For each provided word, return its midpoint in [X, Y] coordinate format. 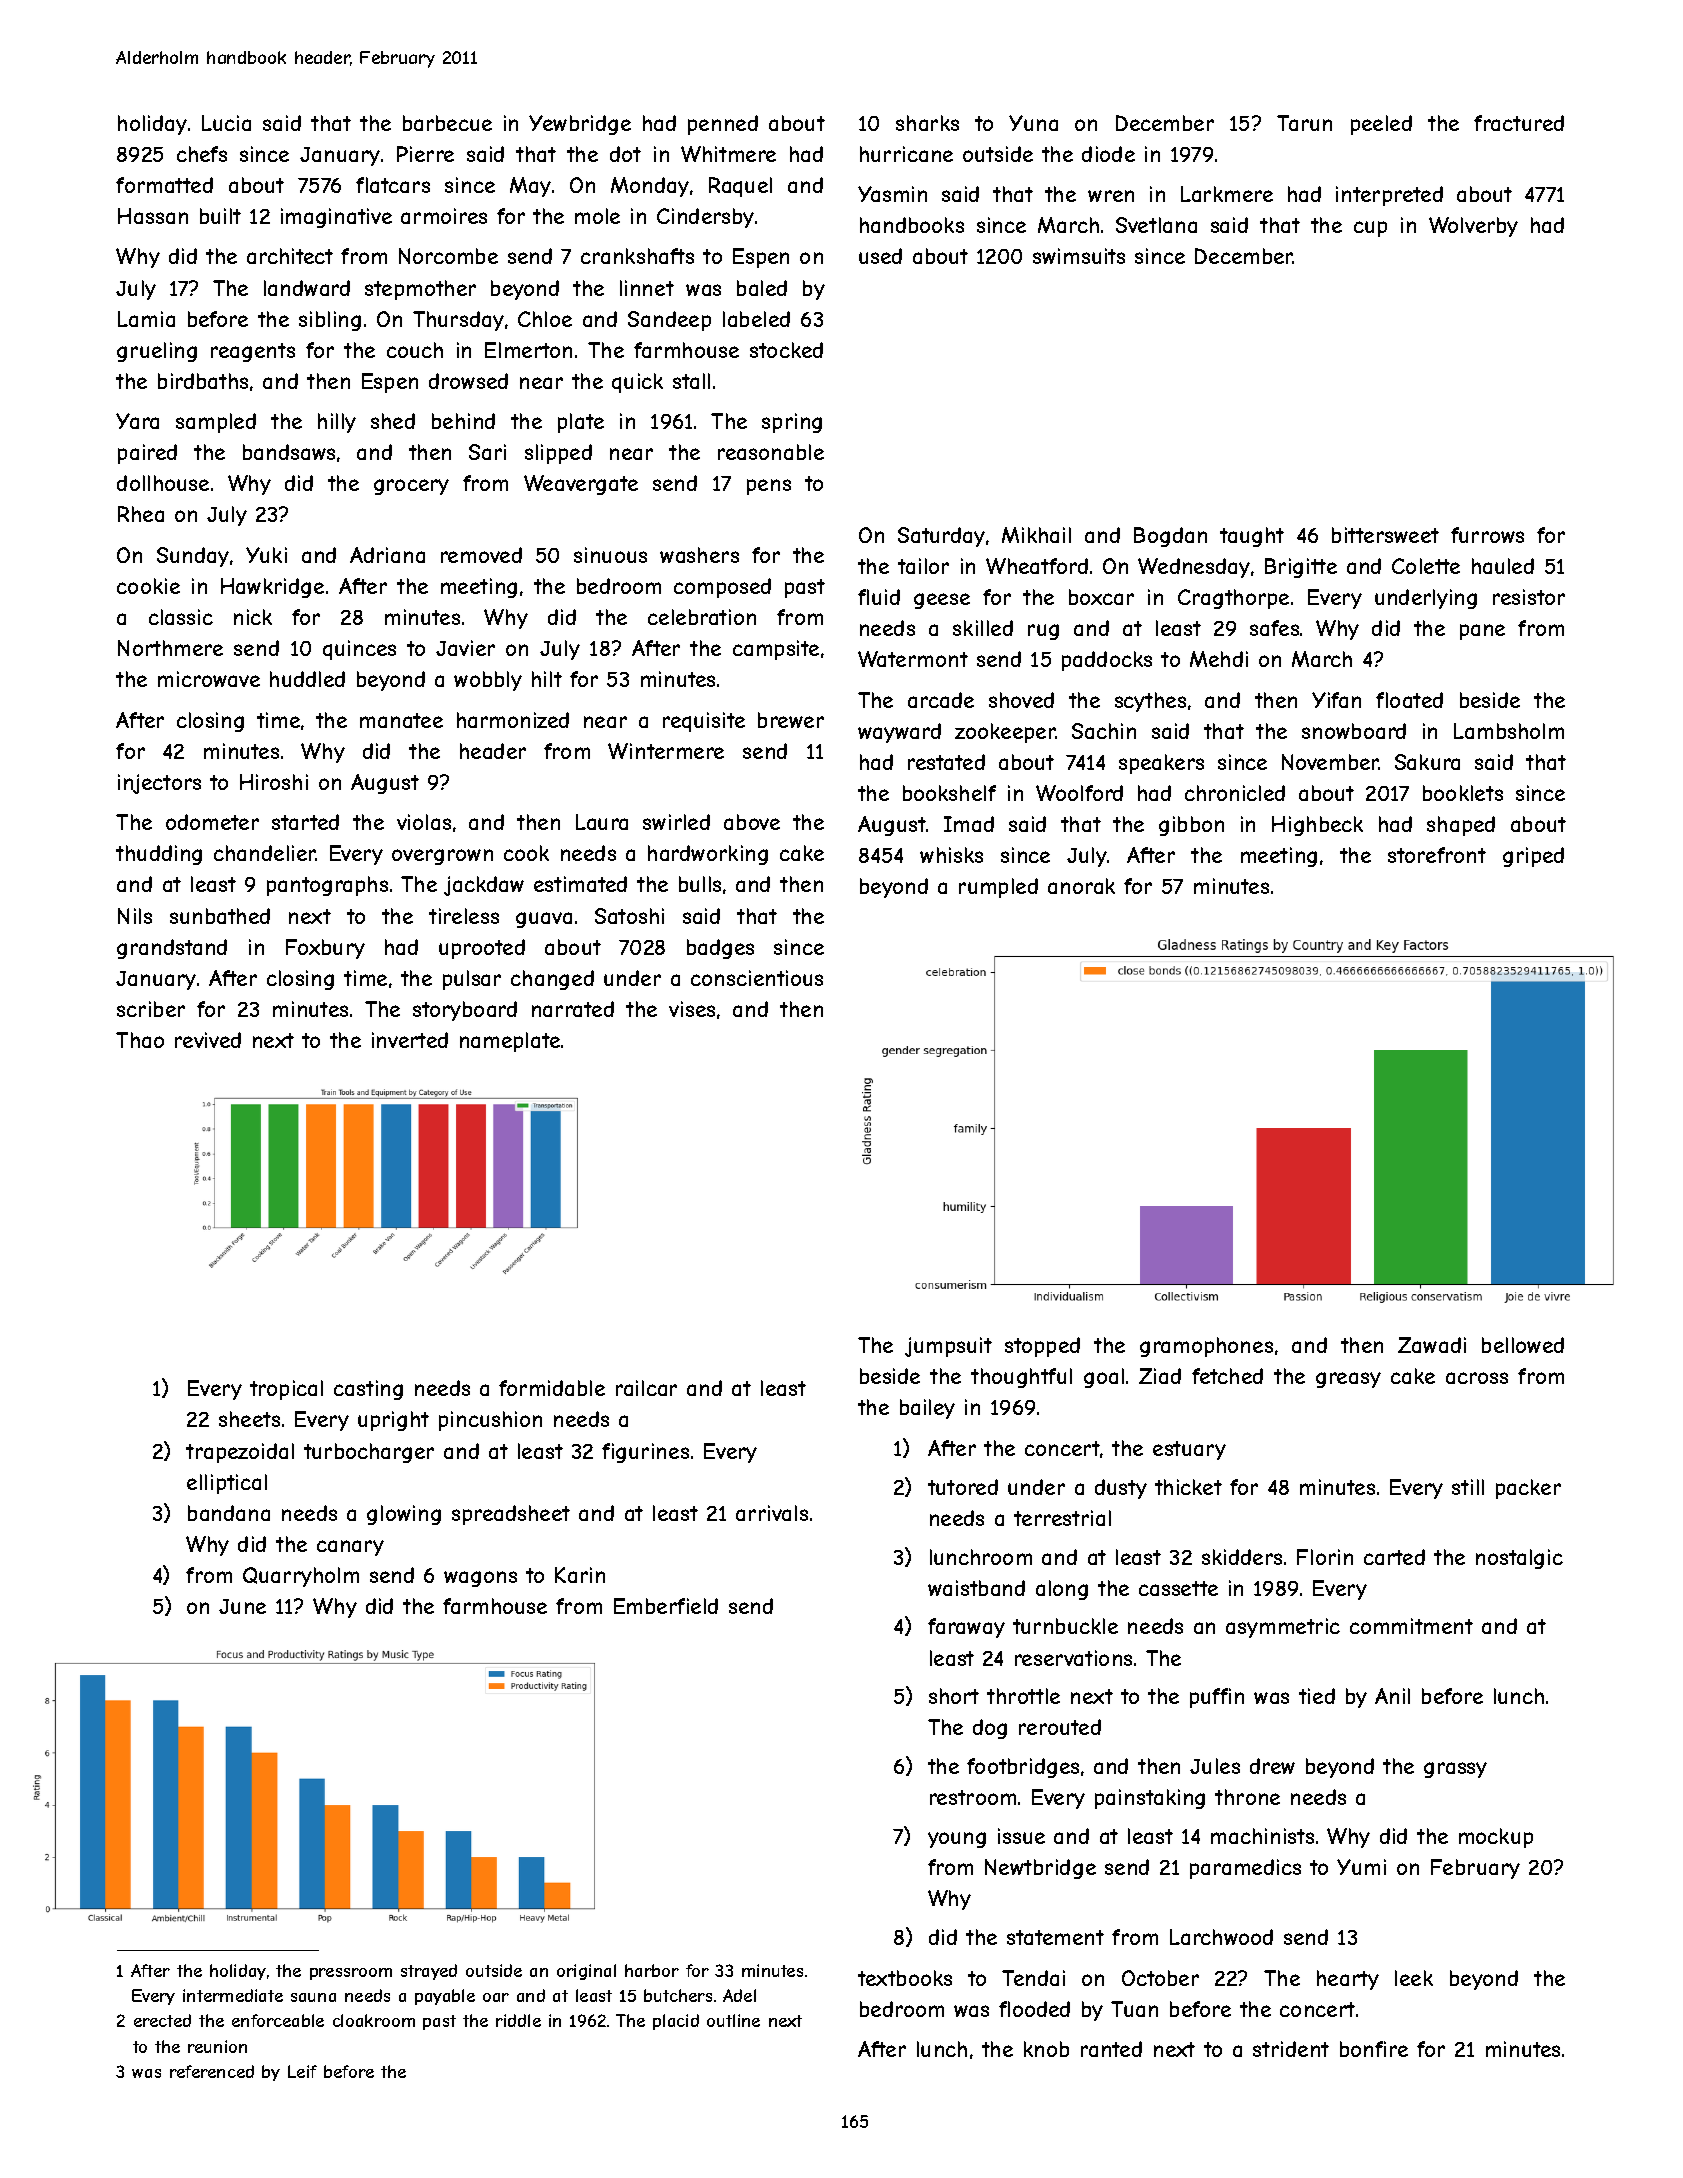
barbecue [447, 123]
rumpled [998, 888]
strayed [429, 1972]
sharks [927, 123]
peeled [1381, 125]
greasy [1348, 1380]
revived [208, 1040]
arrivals [772, 1513]
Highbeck [1317, 826]
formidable [552, 1388]
